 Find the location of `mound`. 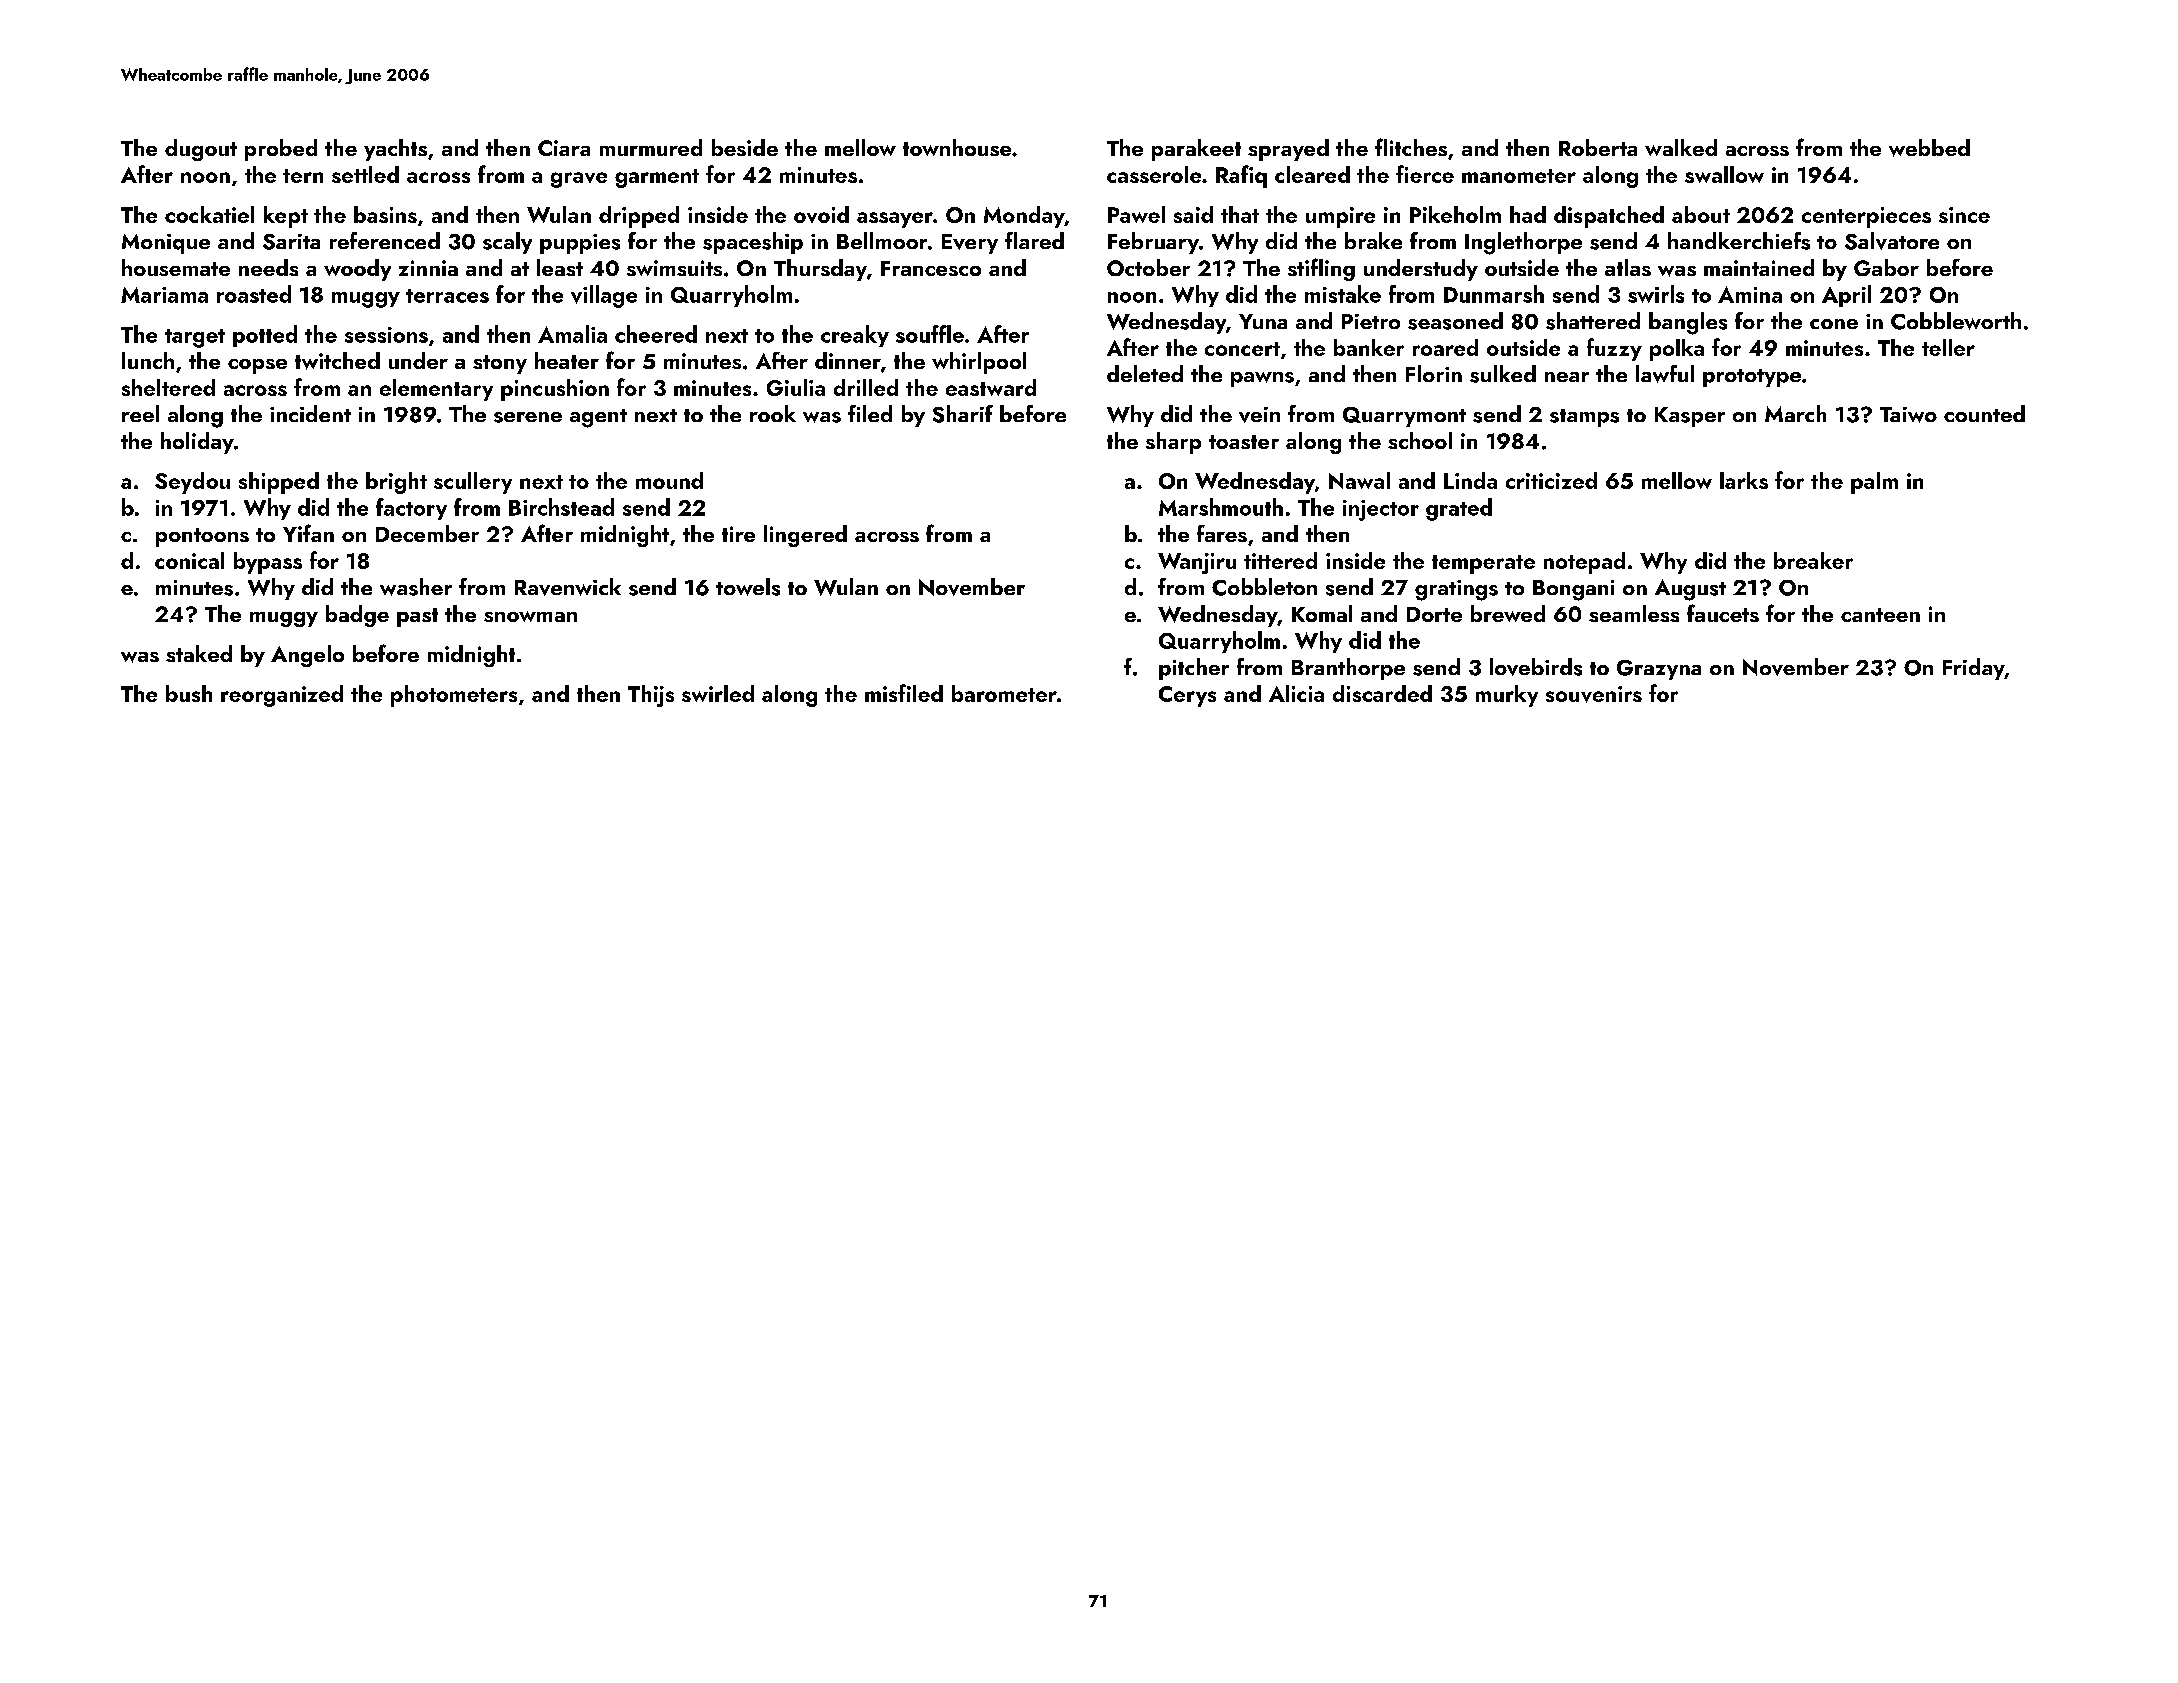

mound is located at coordinates (669, 480).
